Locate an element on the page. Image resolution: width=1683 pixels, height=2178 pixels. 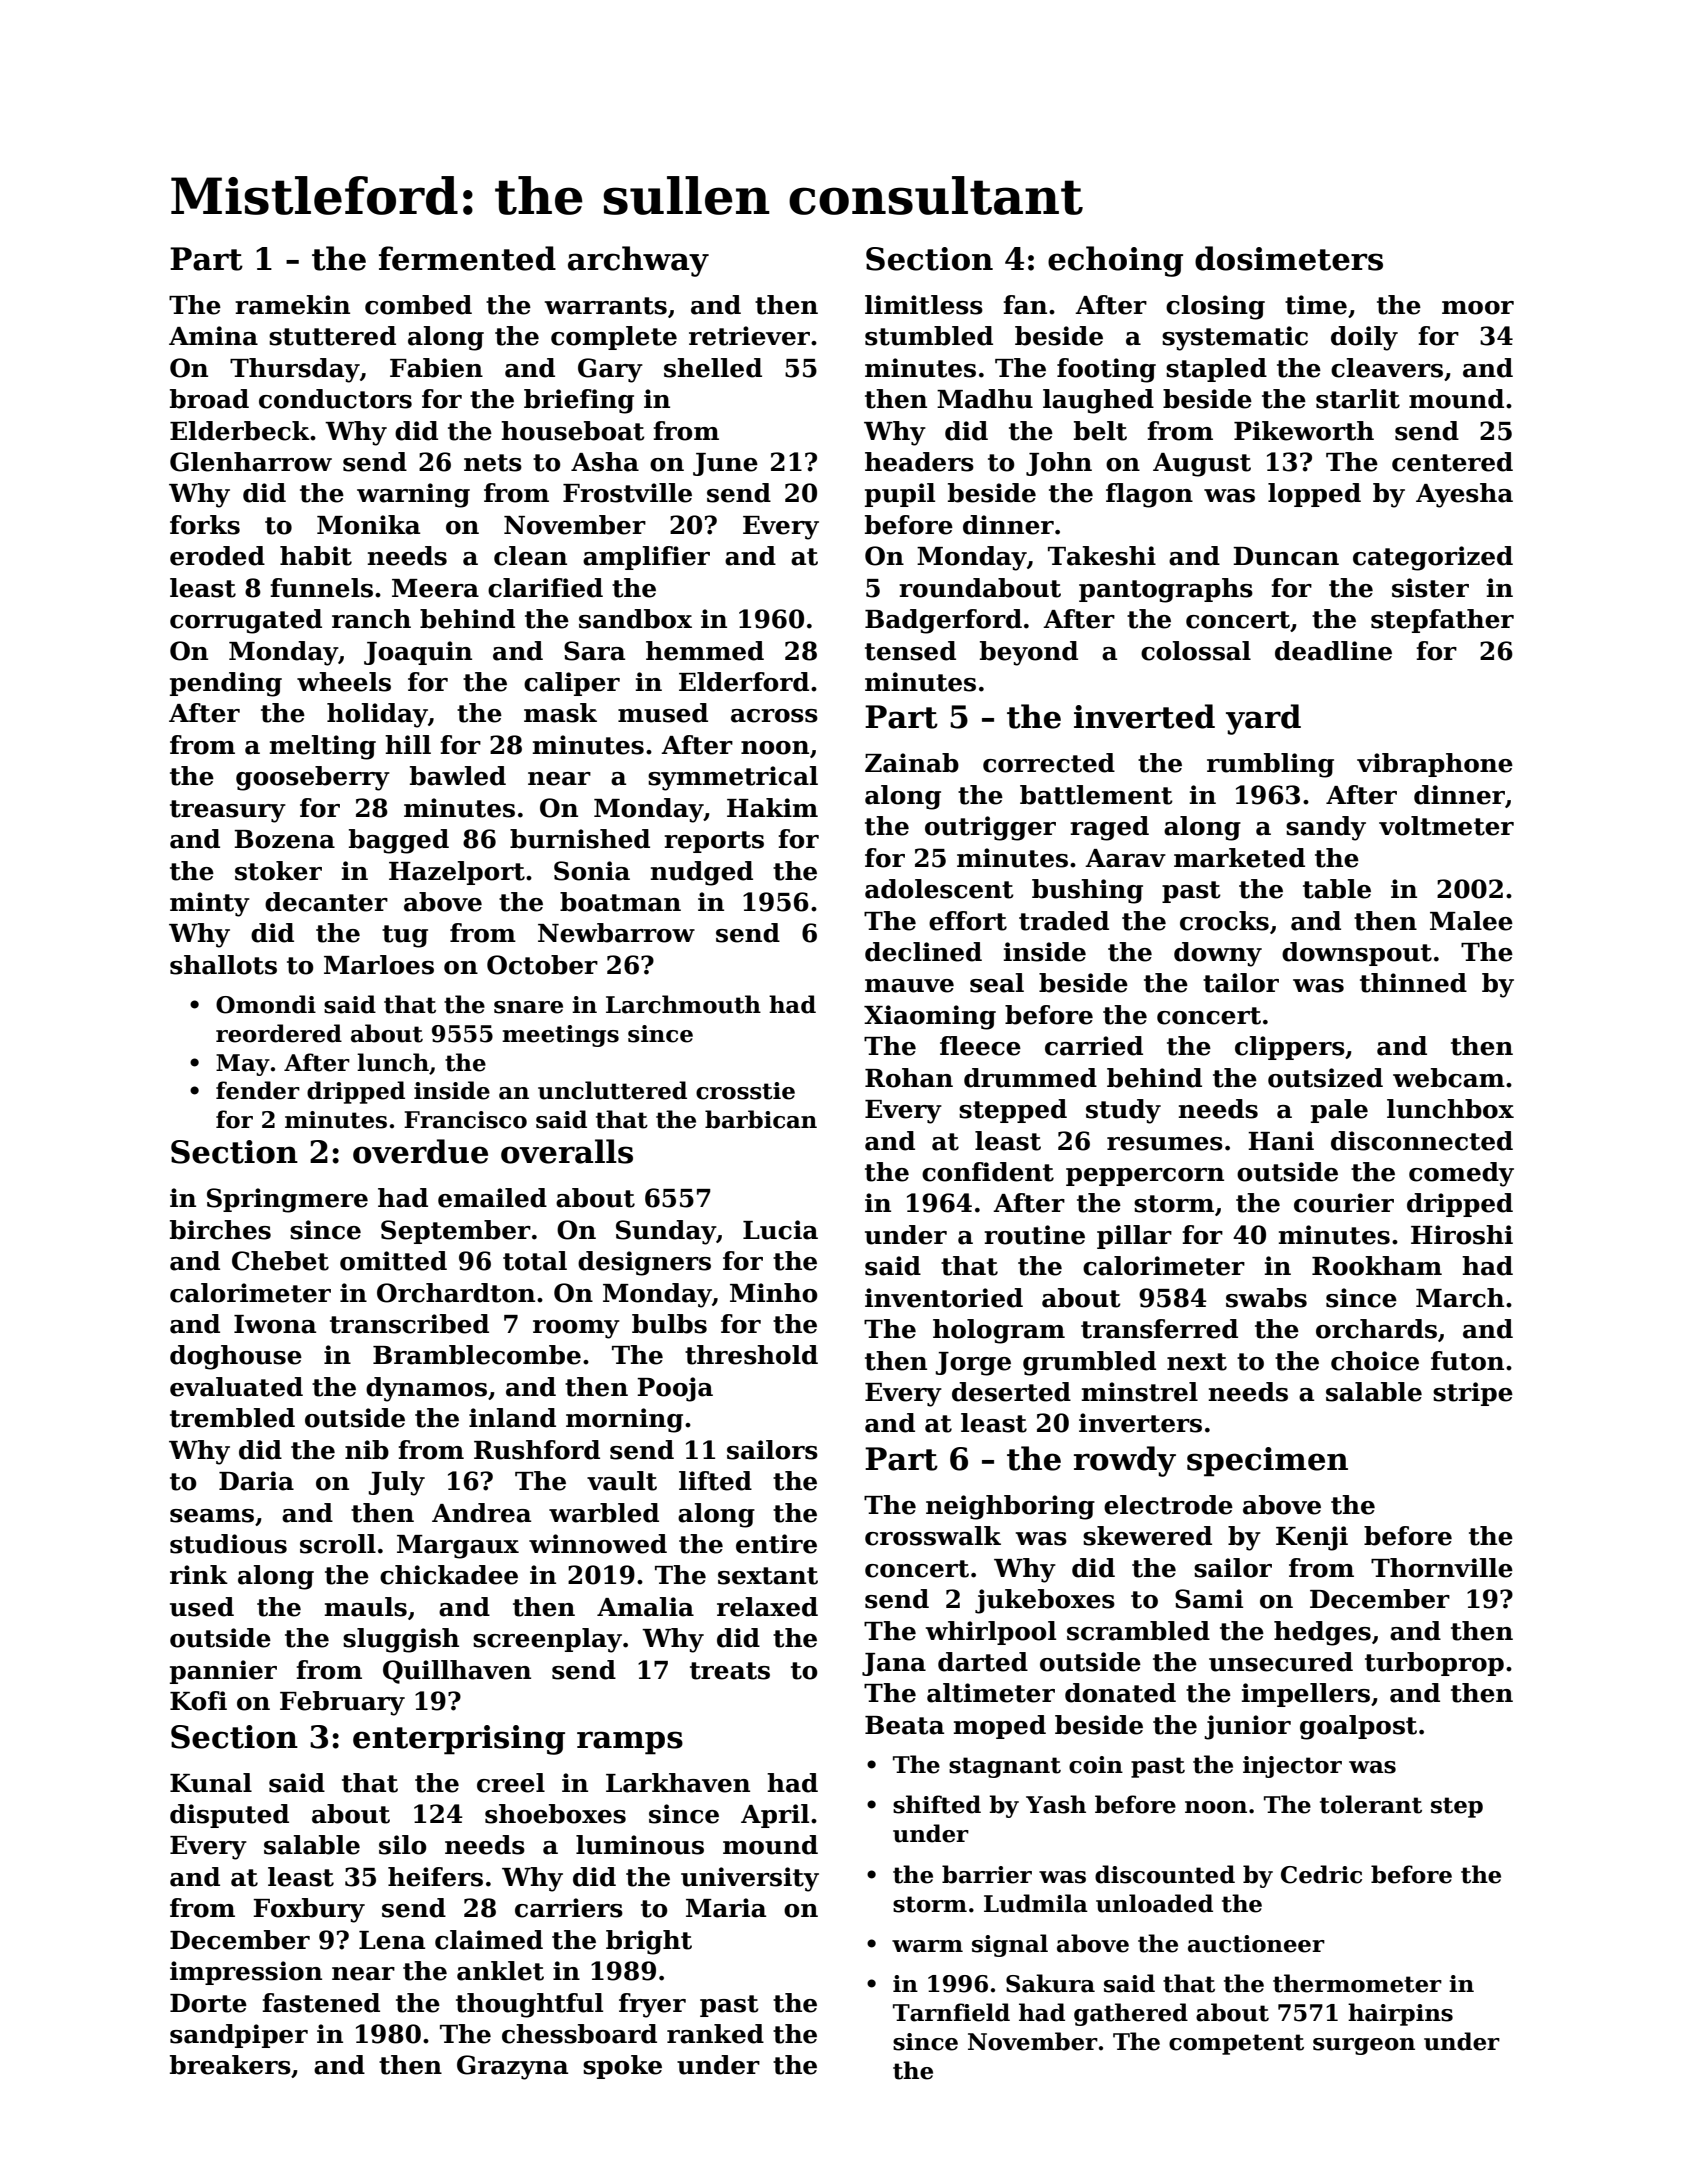
minty is located at coordinates (210, 904).
